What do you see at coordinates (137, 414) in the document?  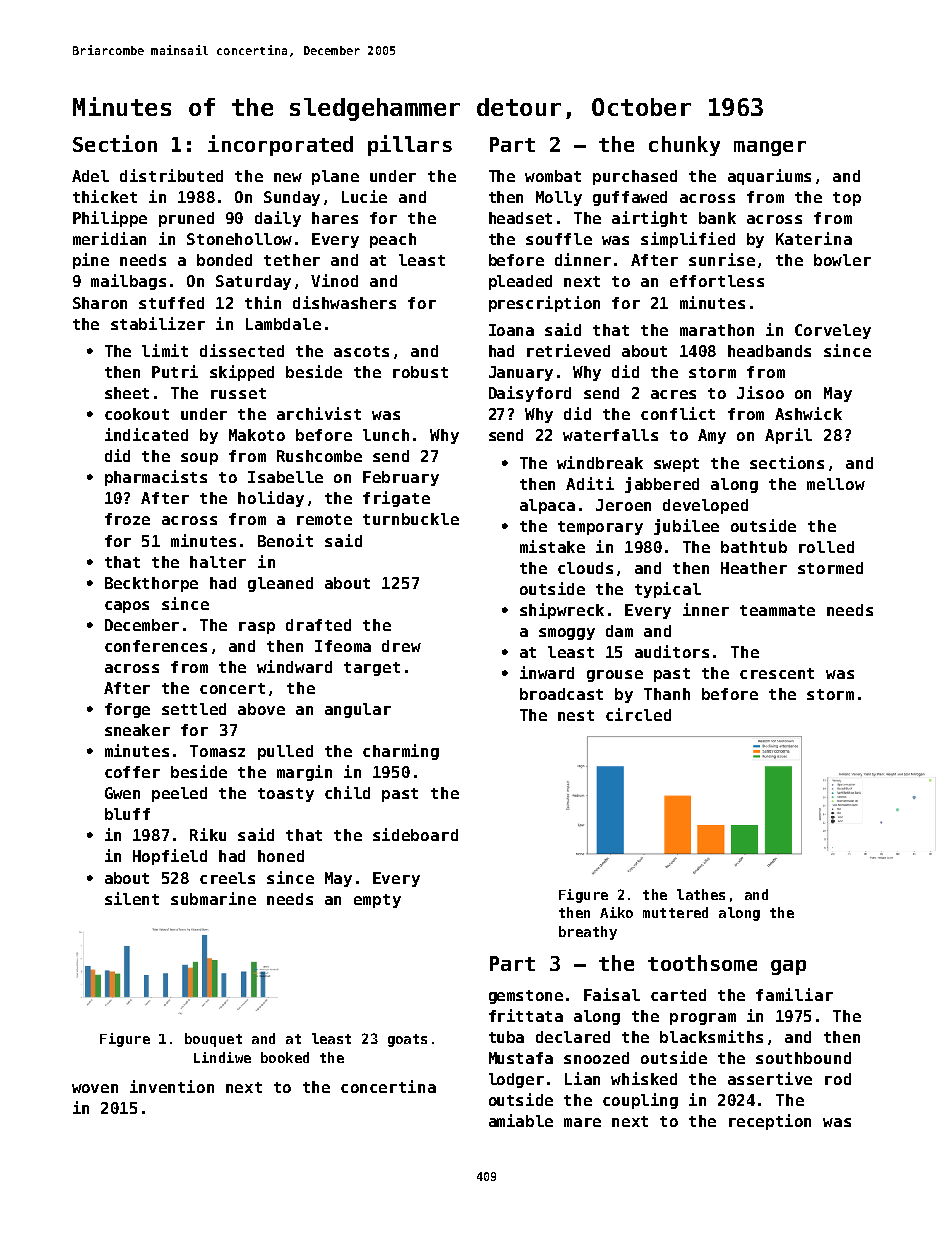 I see `cookout` at bounding box center [137, 414].
